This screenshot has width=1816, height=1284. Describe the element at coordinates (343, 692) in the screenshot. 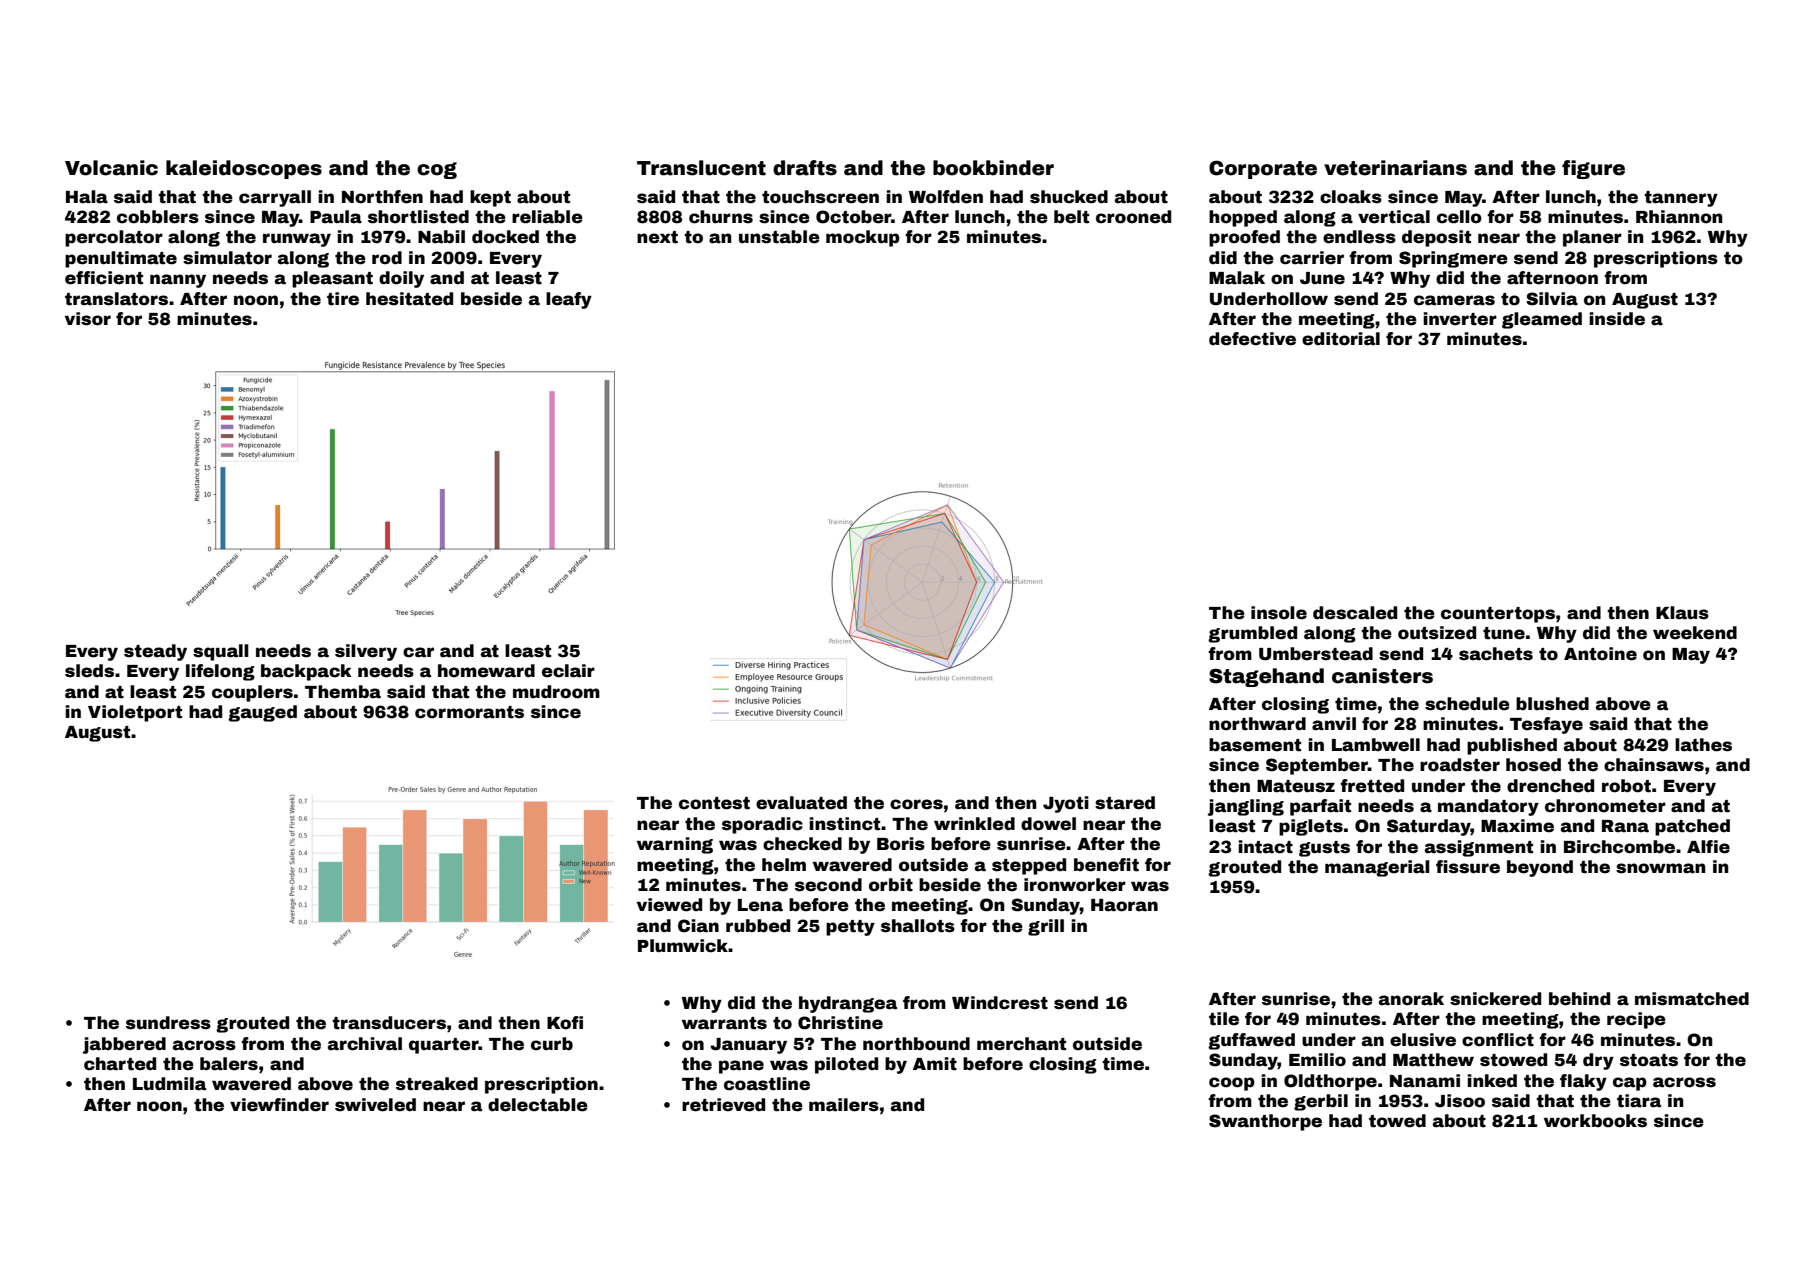

I see `Themba` at that location.
